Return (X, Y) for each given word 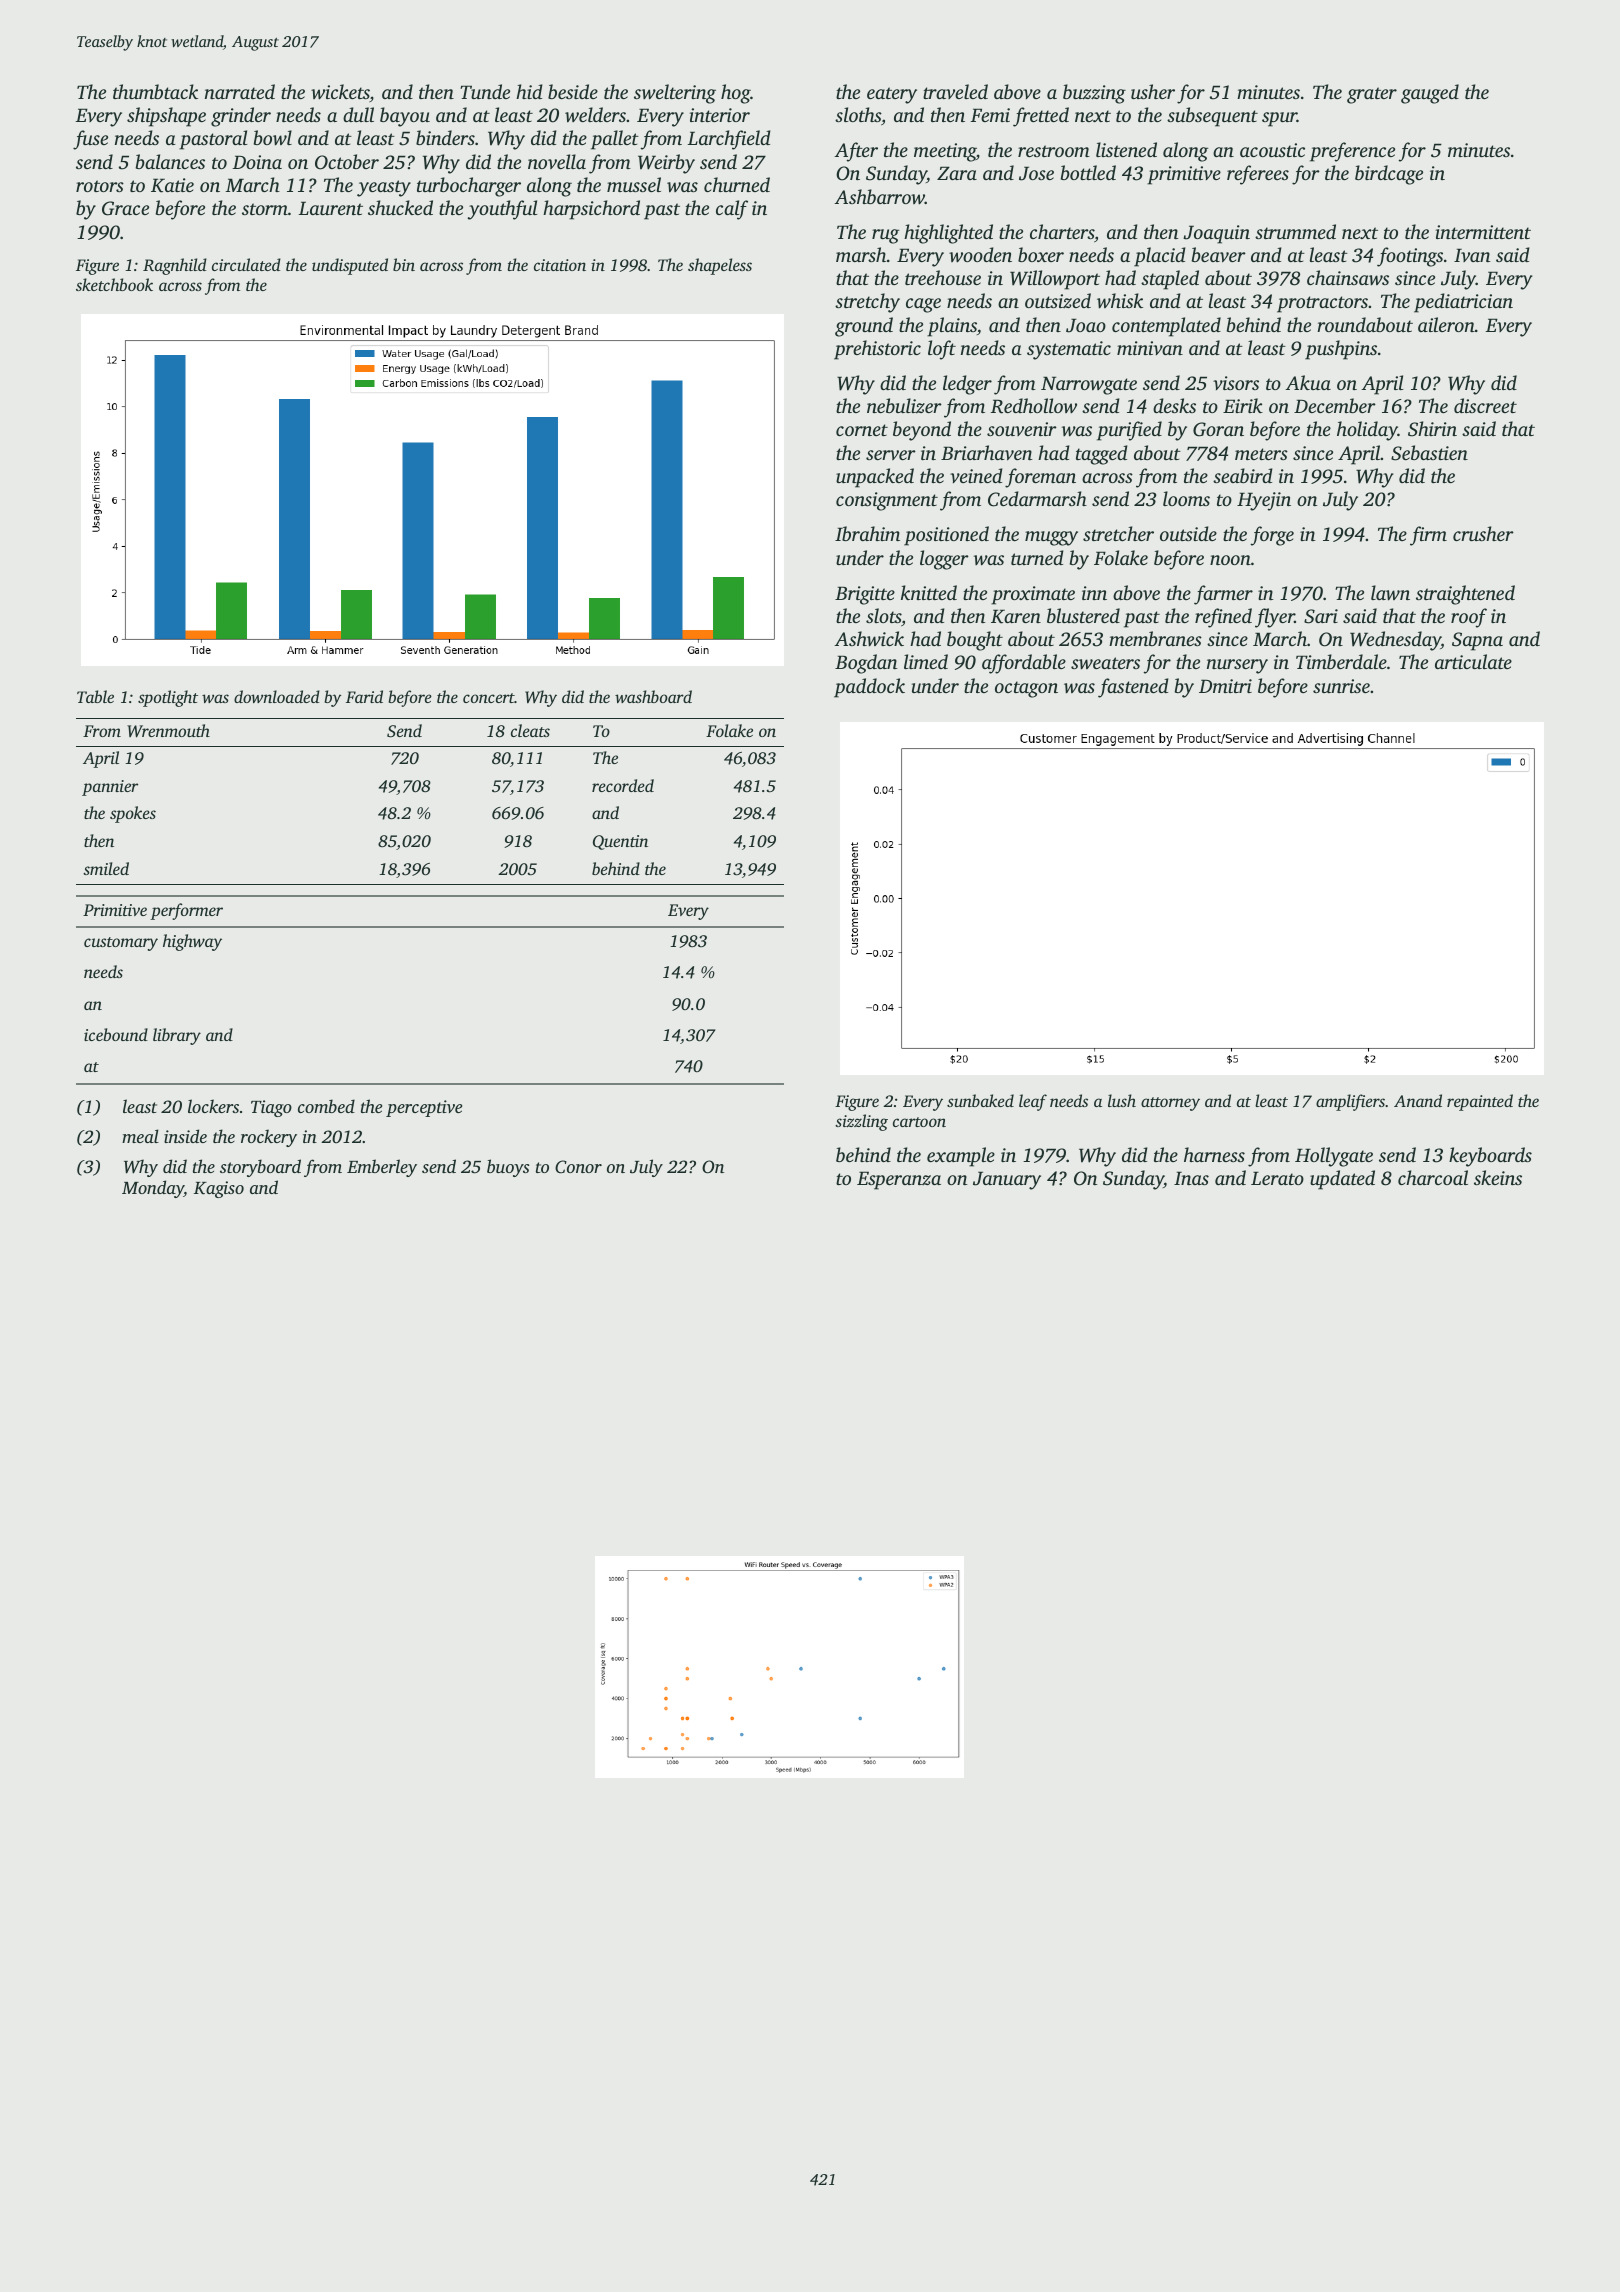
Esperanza (899, 1180)
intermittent (1483, 232)
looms (1186, 498)
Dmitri (1225, 686)
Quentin (620, 842)
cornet (862, 430)
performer (186, 911)
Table (95, 696)
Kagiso (219, 1189)
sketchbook (114, 284)
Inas (1191, 1178)
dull (358, 114)
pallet (615, 140)
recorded (623, 785)
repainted (1480, 1102)
